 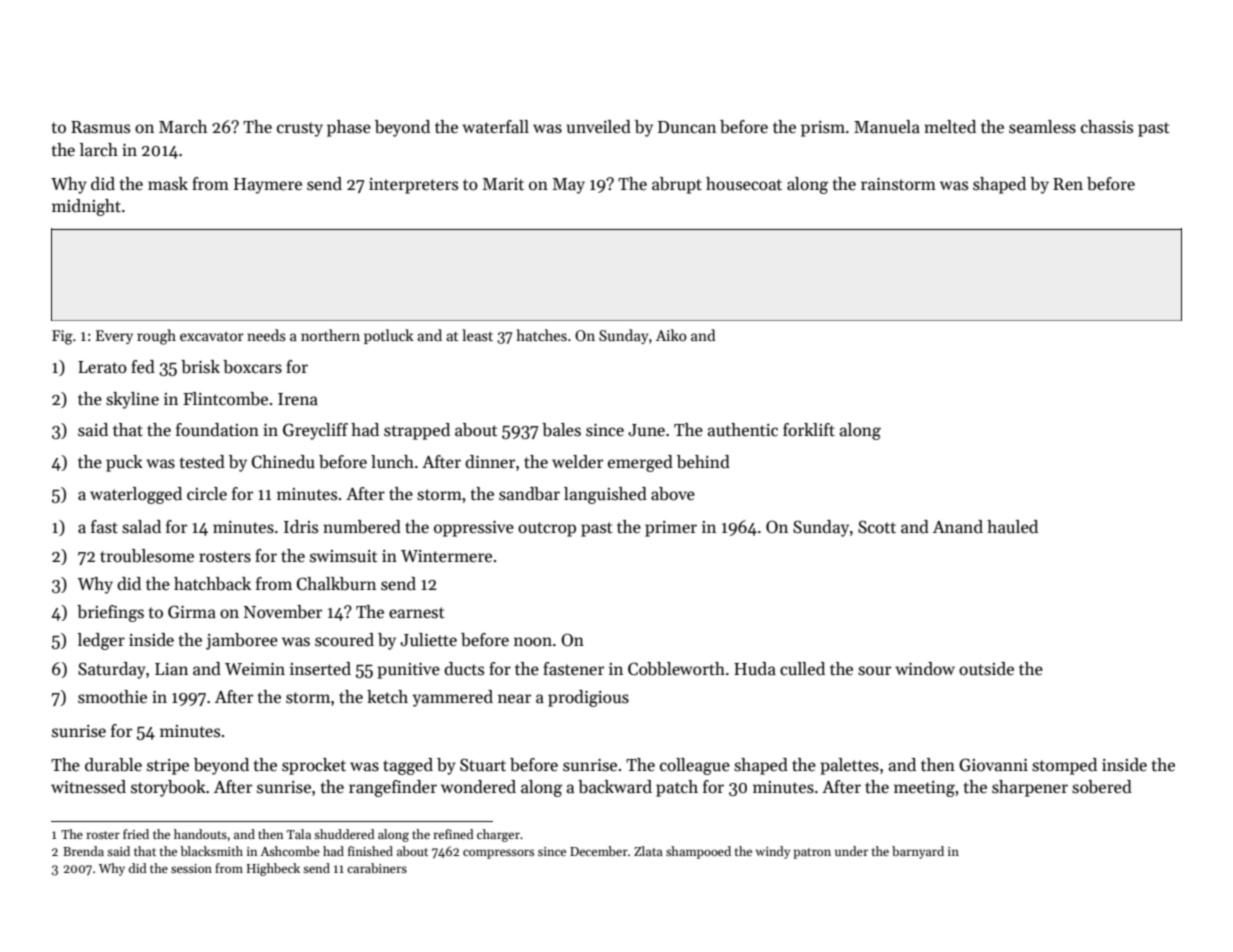 I want to click on chassis, so click(x=1107, y=127).
